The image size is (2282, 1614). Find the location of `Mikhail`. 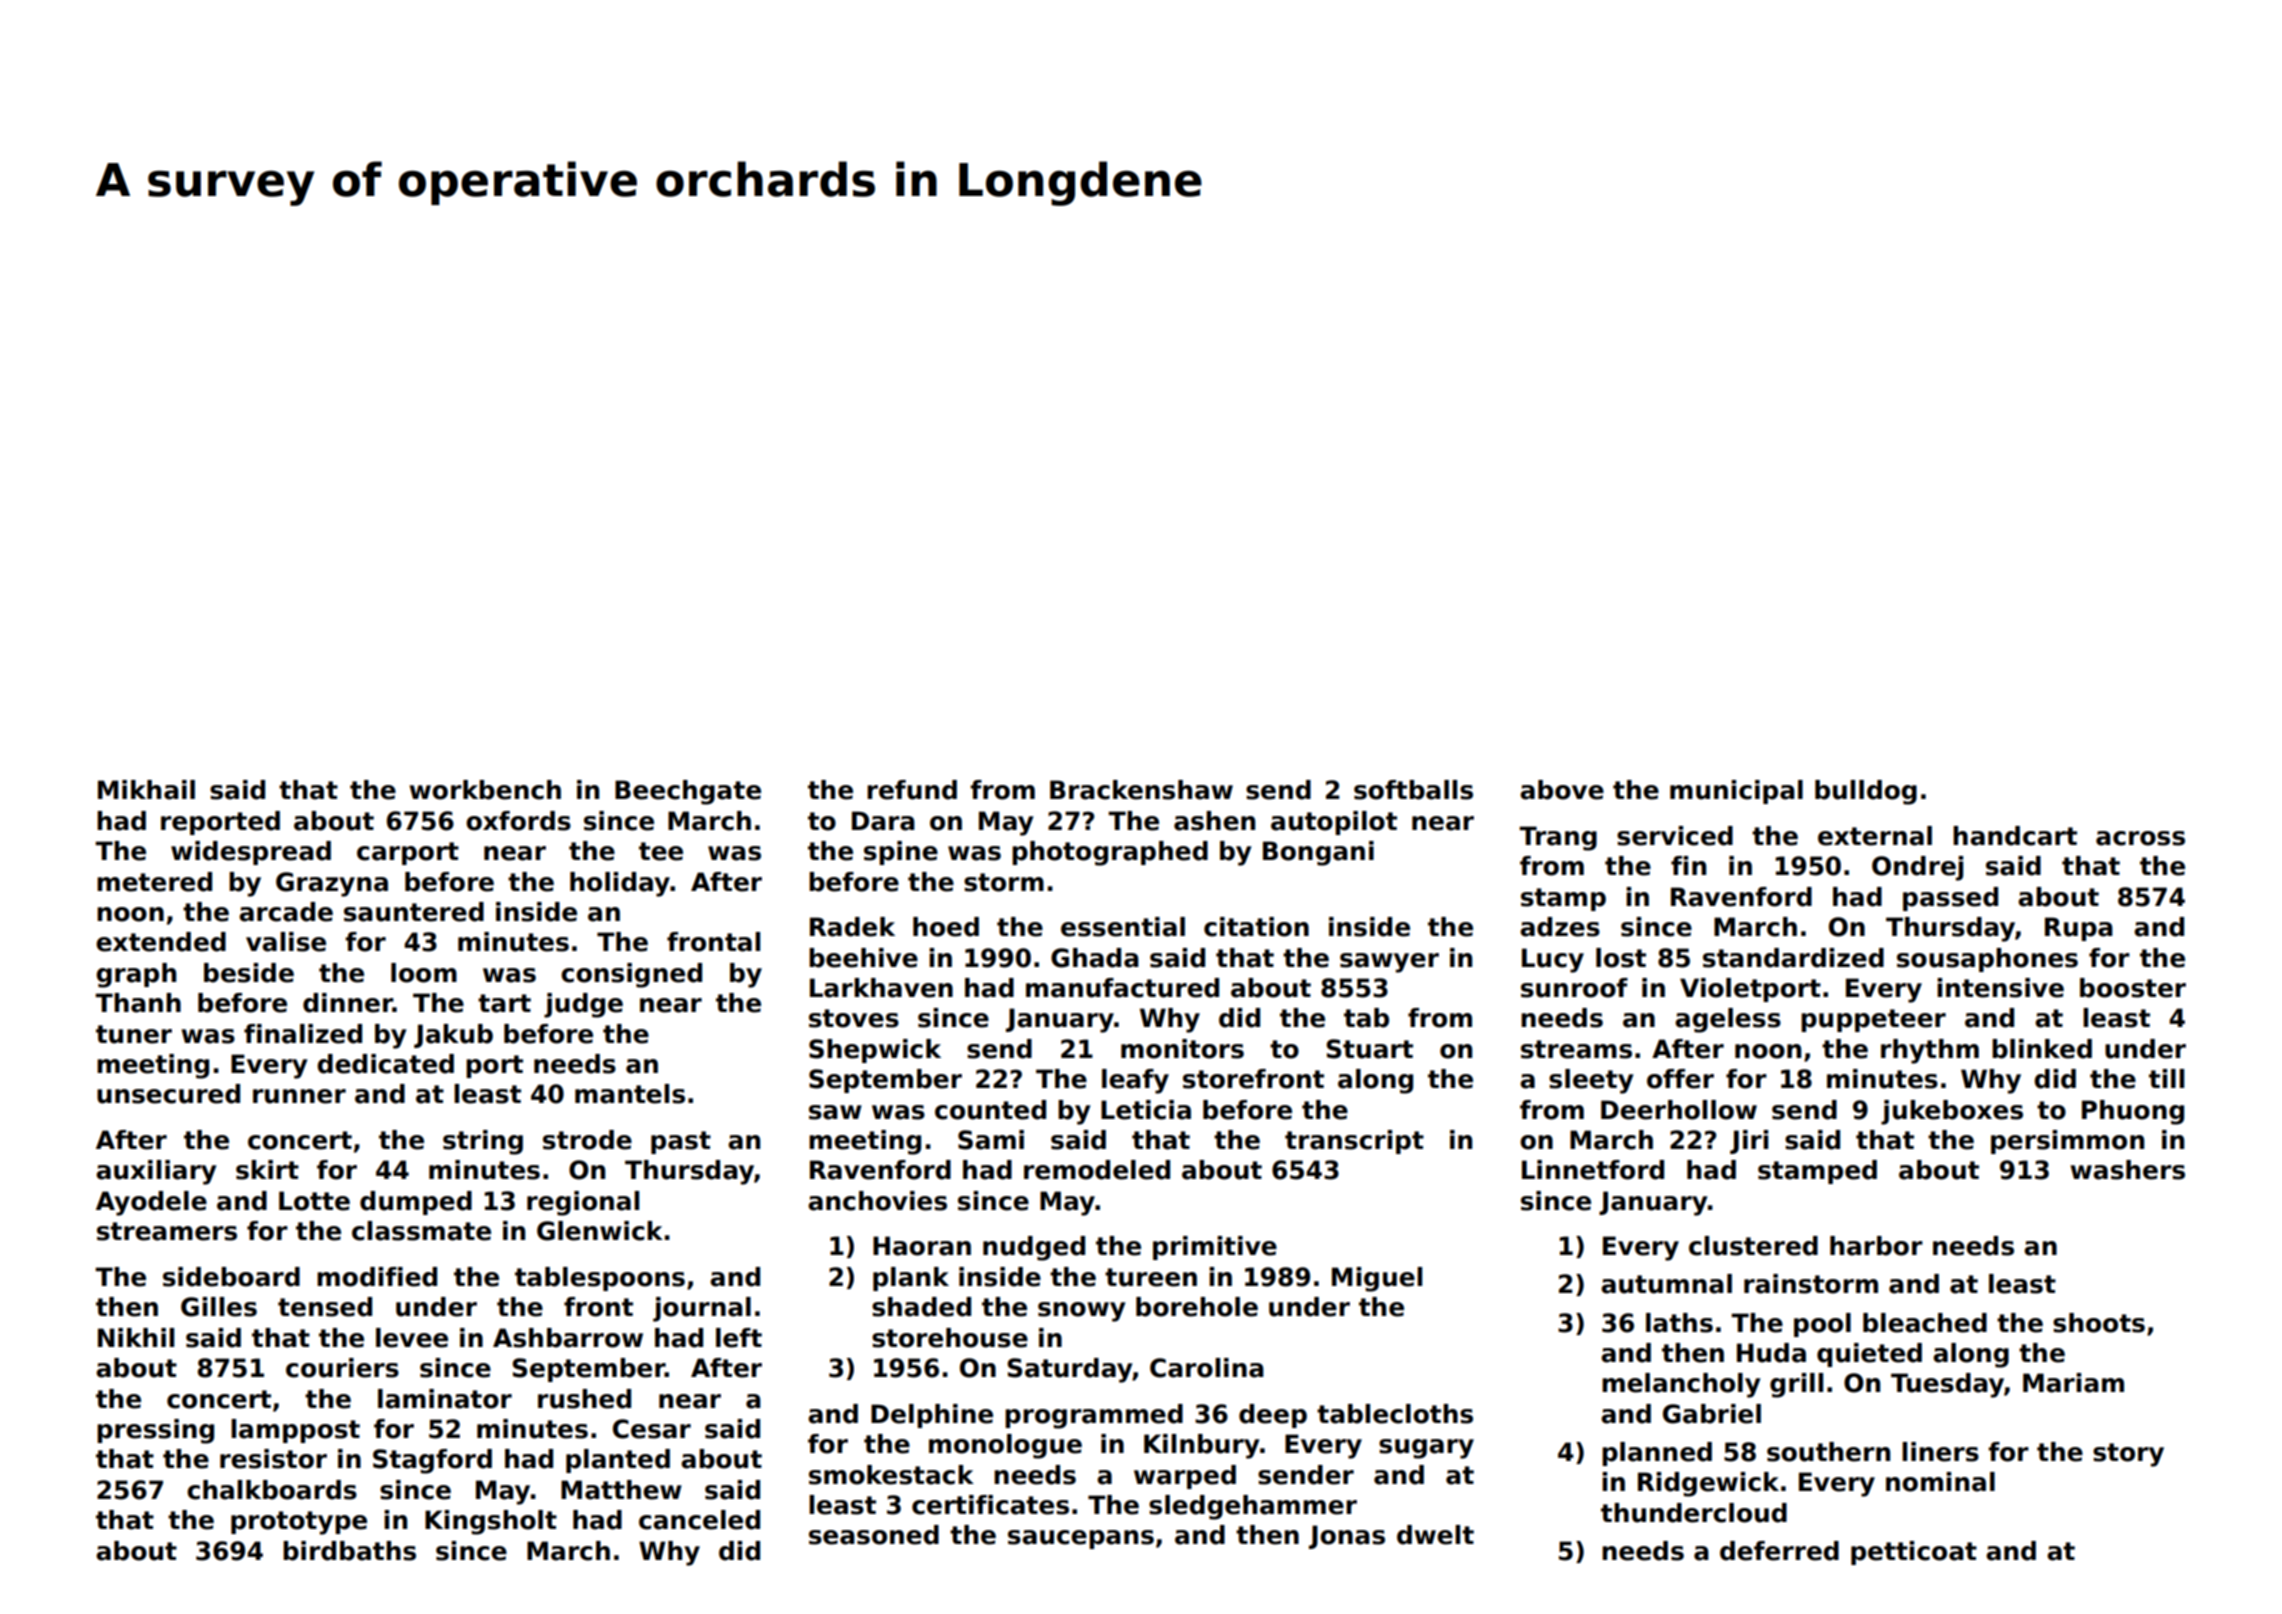

Mikhail is located at coordinates (146, 790).
